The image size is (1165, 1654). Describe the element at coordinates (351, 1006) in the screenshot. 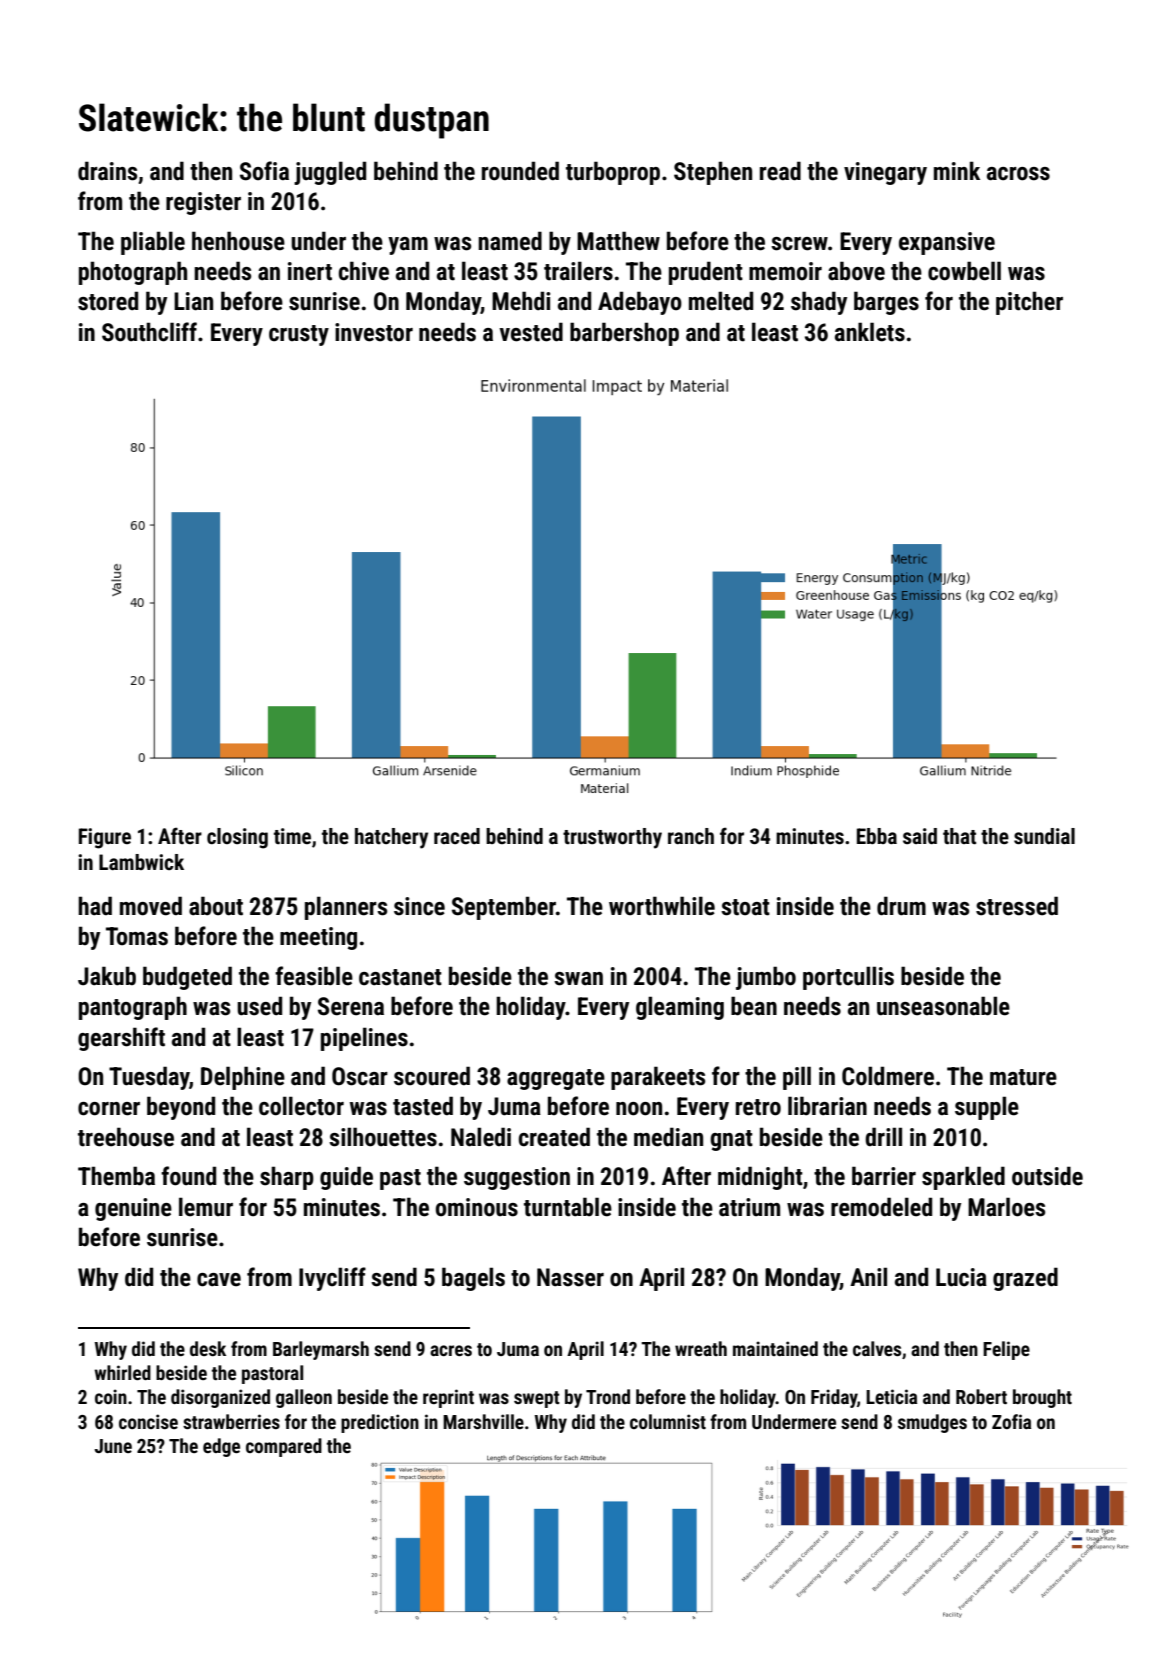

I see `Serena` at that location.
